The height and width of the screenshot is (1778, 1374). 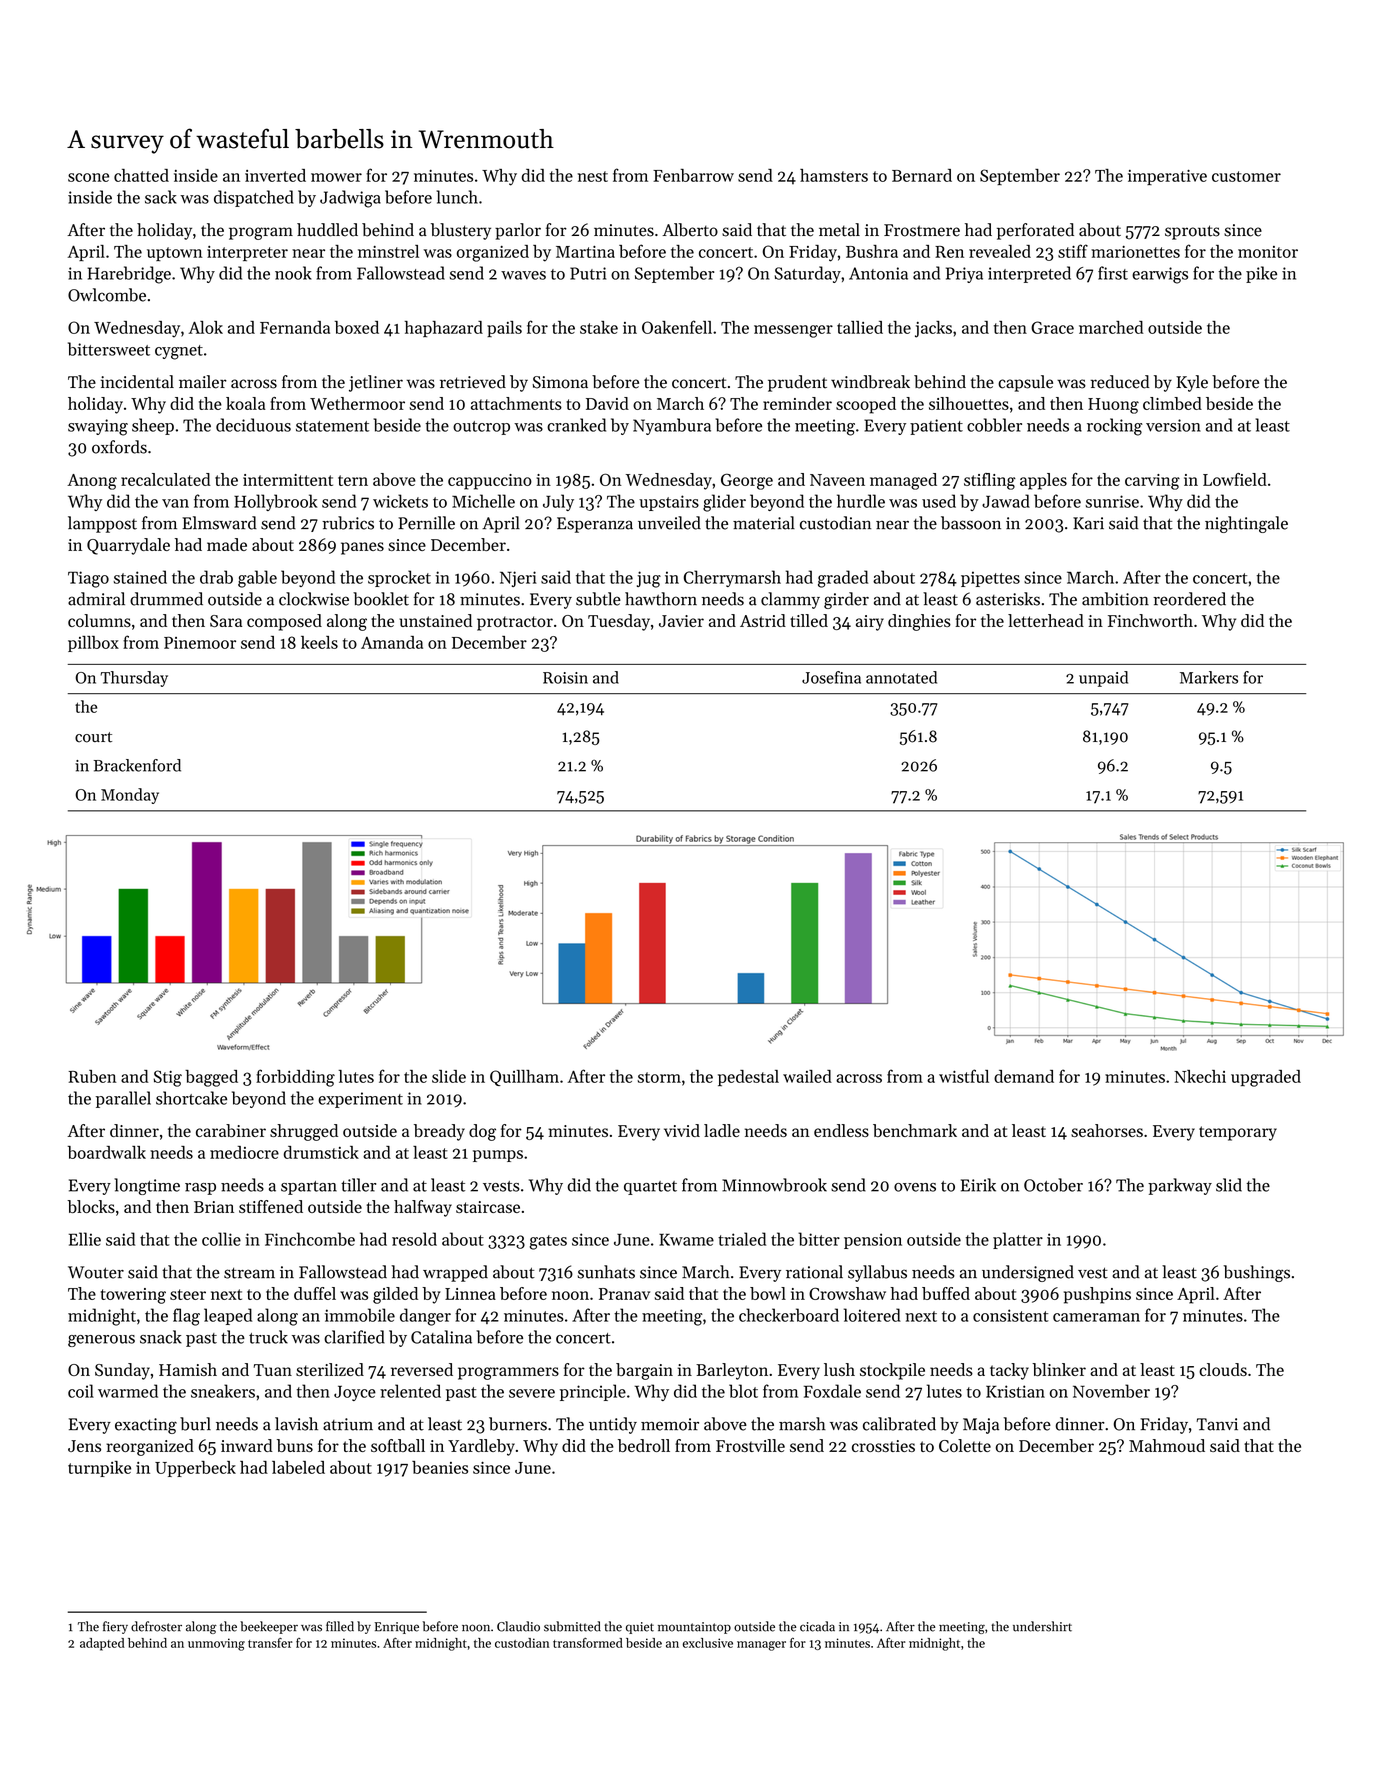 What do you see at coordinates (1103, 679) in the screenshot?
I see `unpaid` at bounding box center [1103, 679].
